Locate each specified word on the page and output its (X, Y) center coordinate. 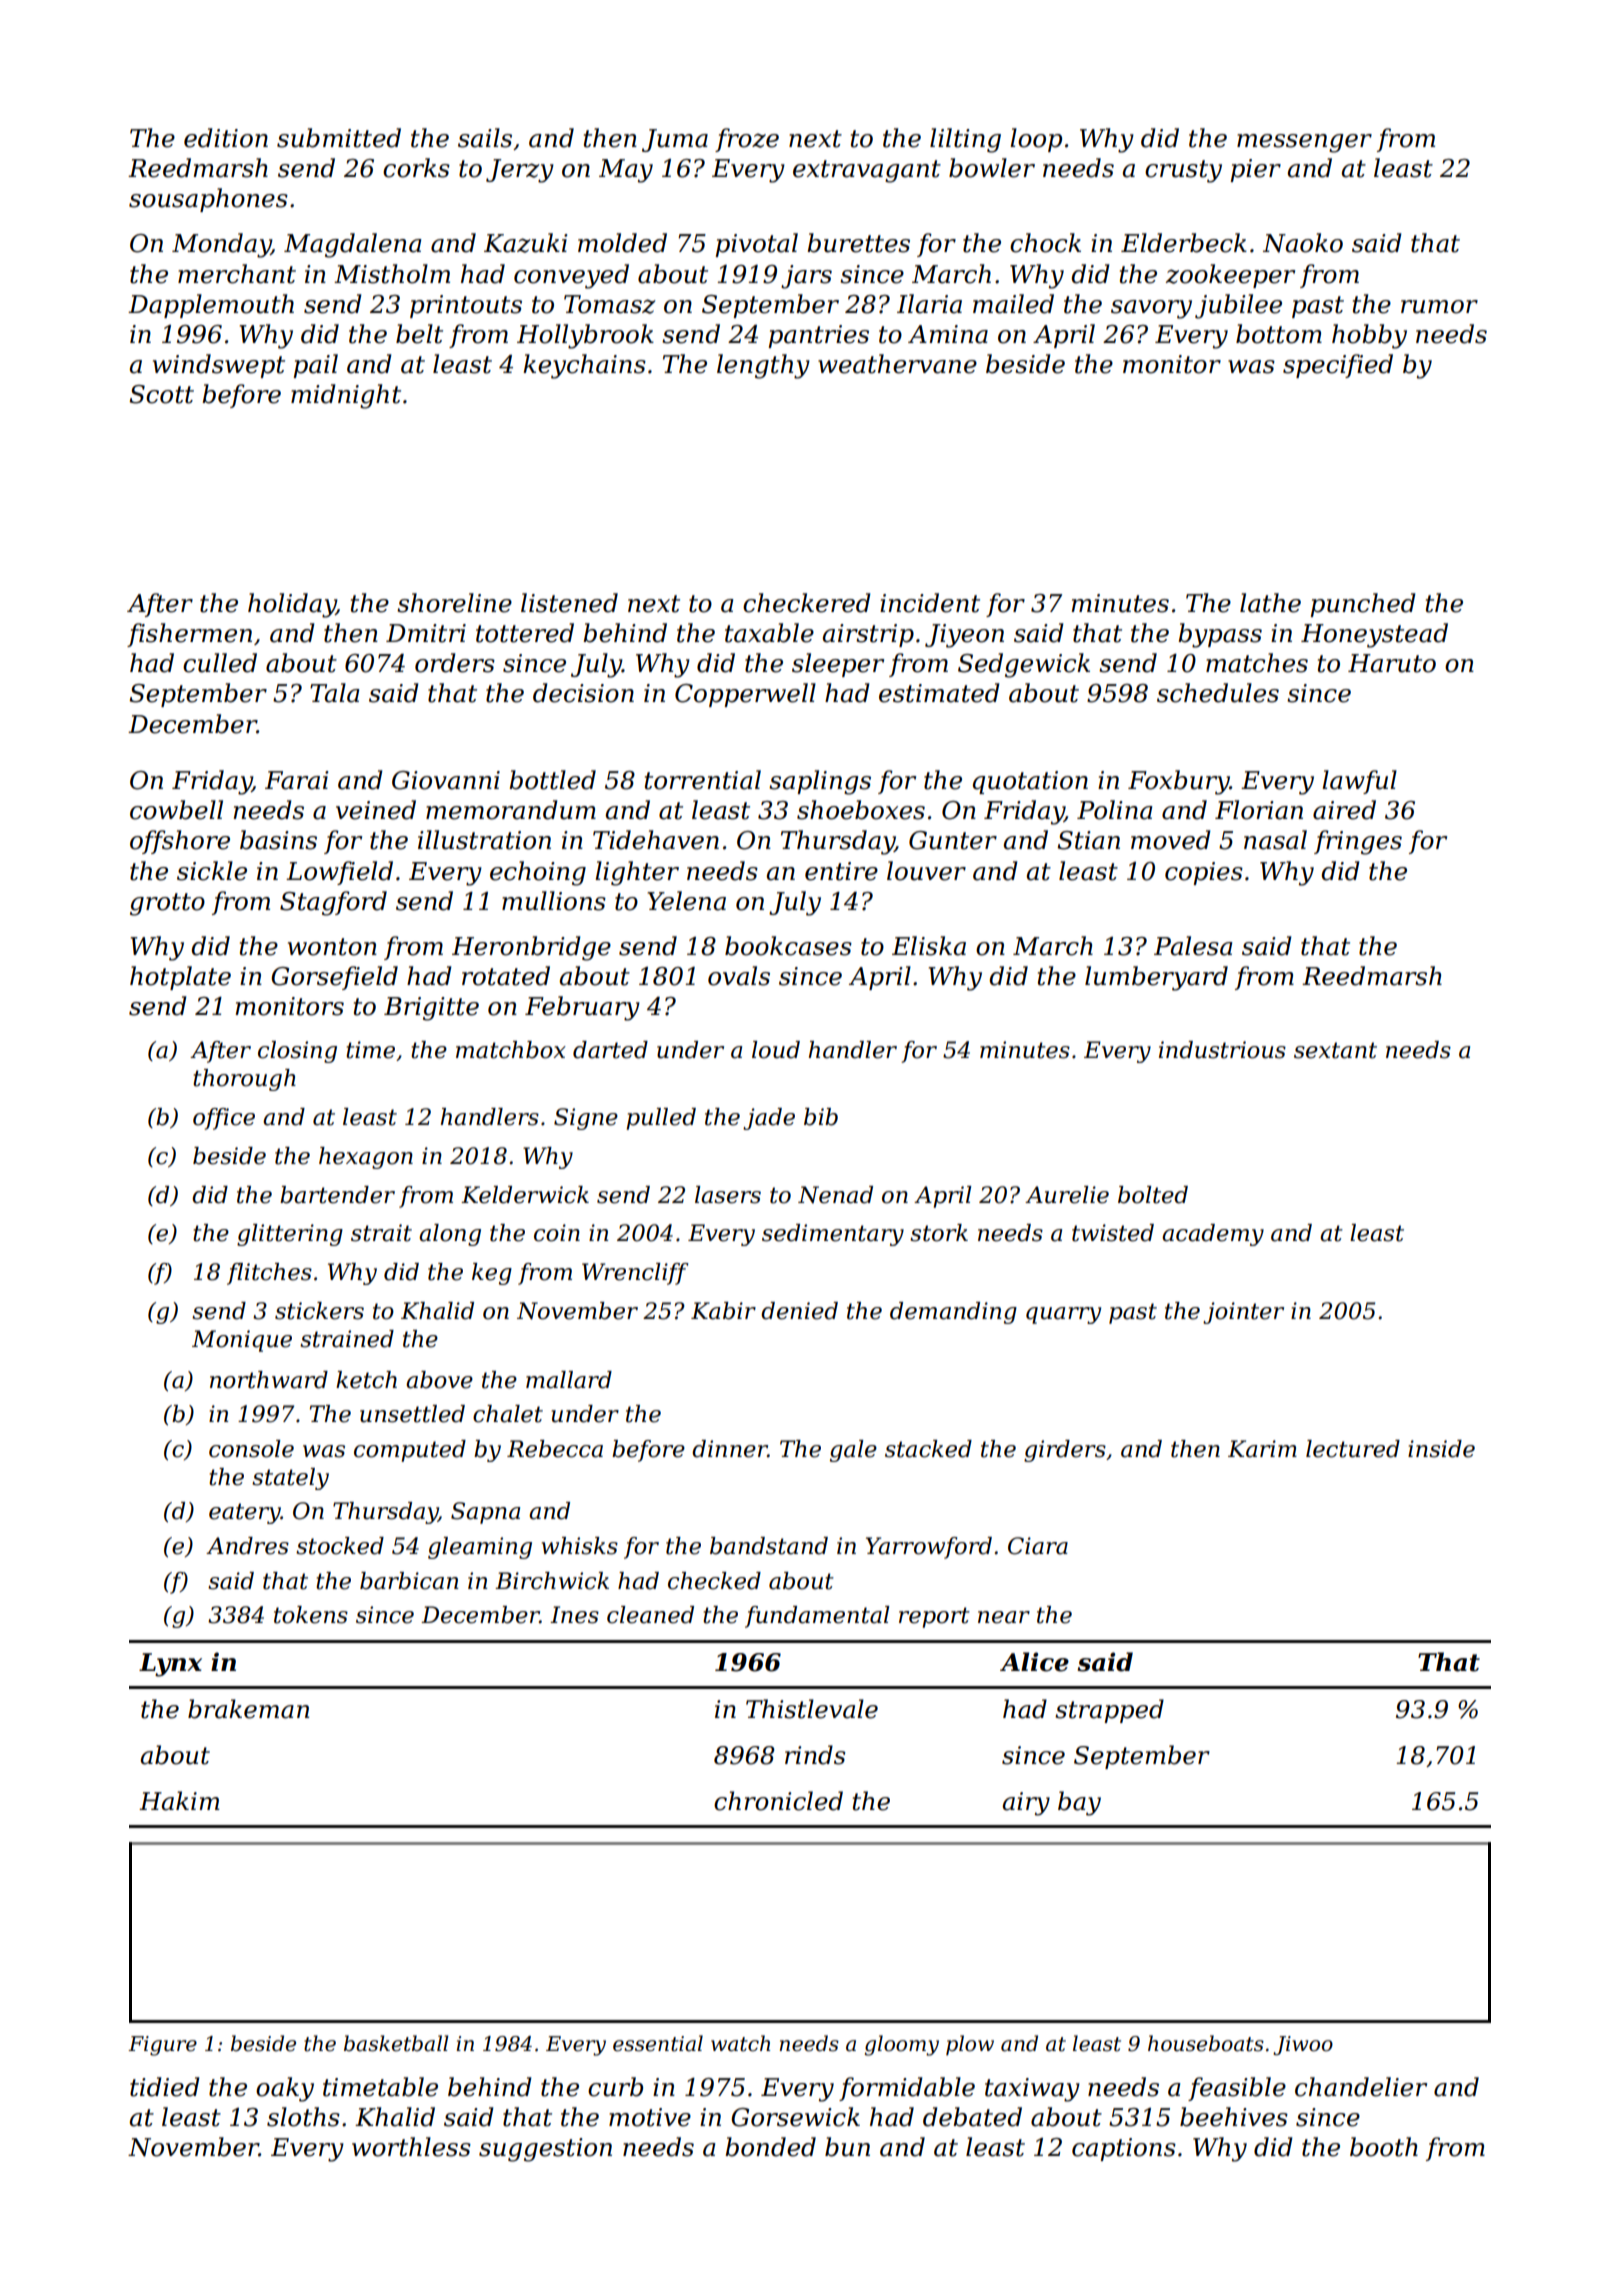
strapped (1109, 1711)
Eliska (929, 946)
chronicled (778, 1801)
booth (1384, 2147)
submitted (339, 138)
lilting (965, 140)
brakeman (248, 1709)
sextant (1335, 1050)
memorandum (511, 810)
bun (847, 2147)
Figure (162, 2046)
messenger (1304, 143)
